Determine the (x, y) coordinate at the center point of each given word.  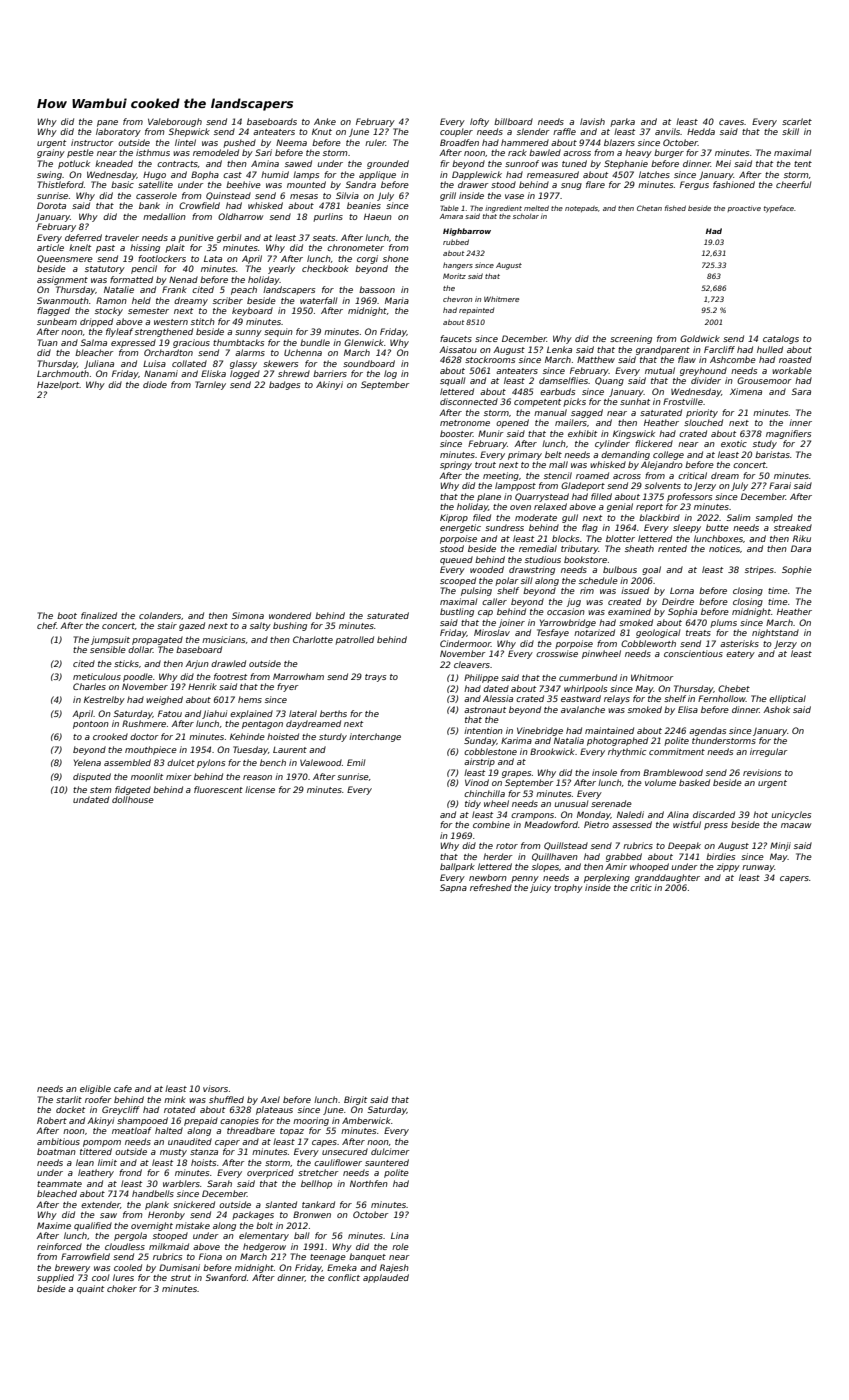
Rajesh (394, 1268)
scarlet (797, 121)
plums (723, 623)
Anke (325, 121)
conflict (344, 1277)
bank (149, 205)
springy (456, 465)
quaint (90, 1289)
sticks (126, 663)
